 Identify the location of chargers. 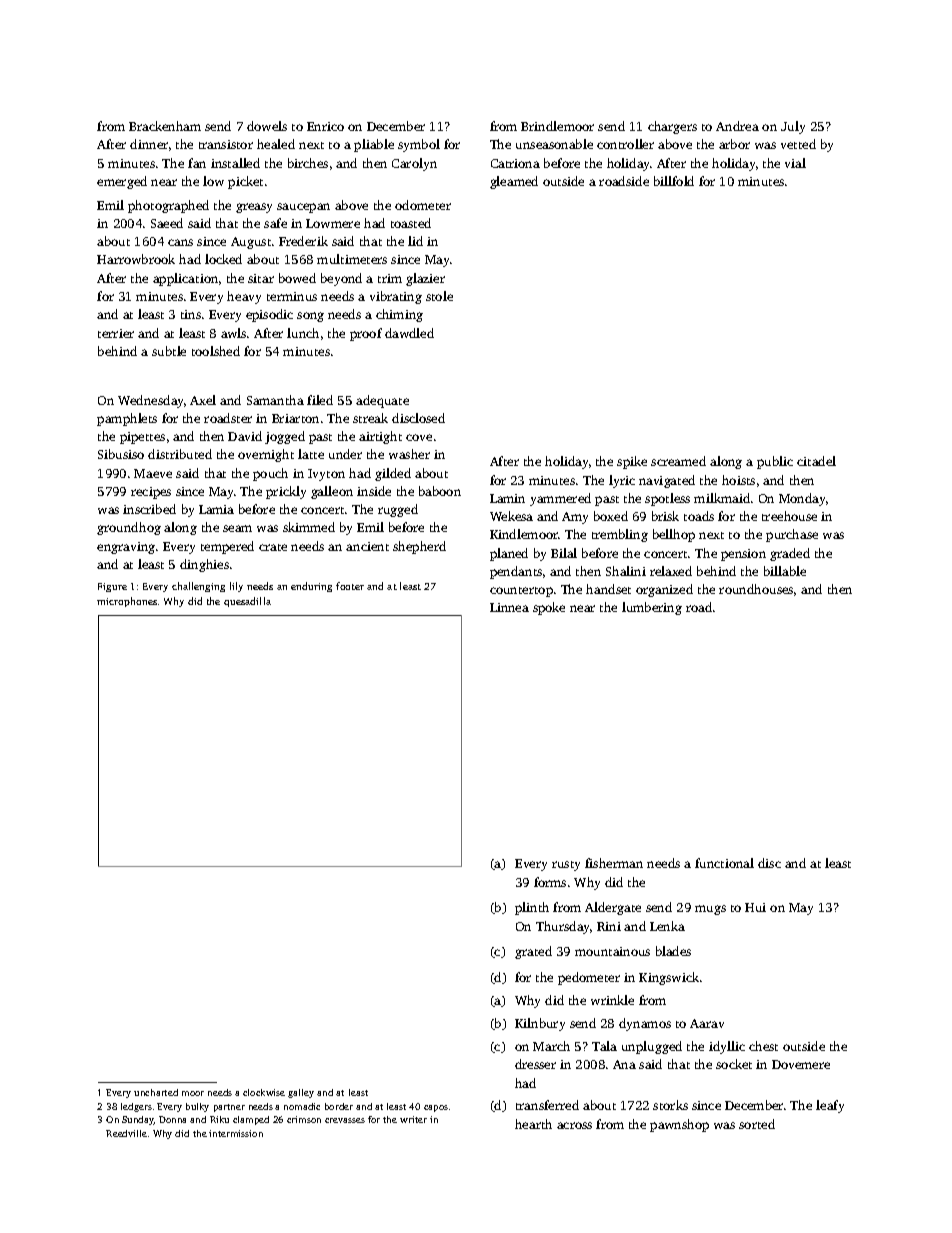
(672, 127).
